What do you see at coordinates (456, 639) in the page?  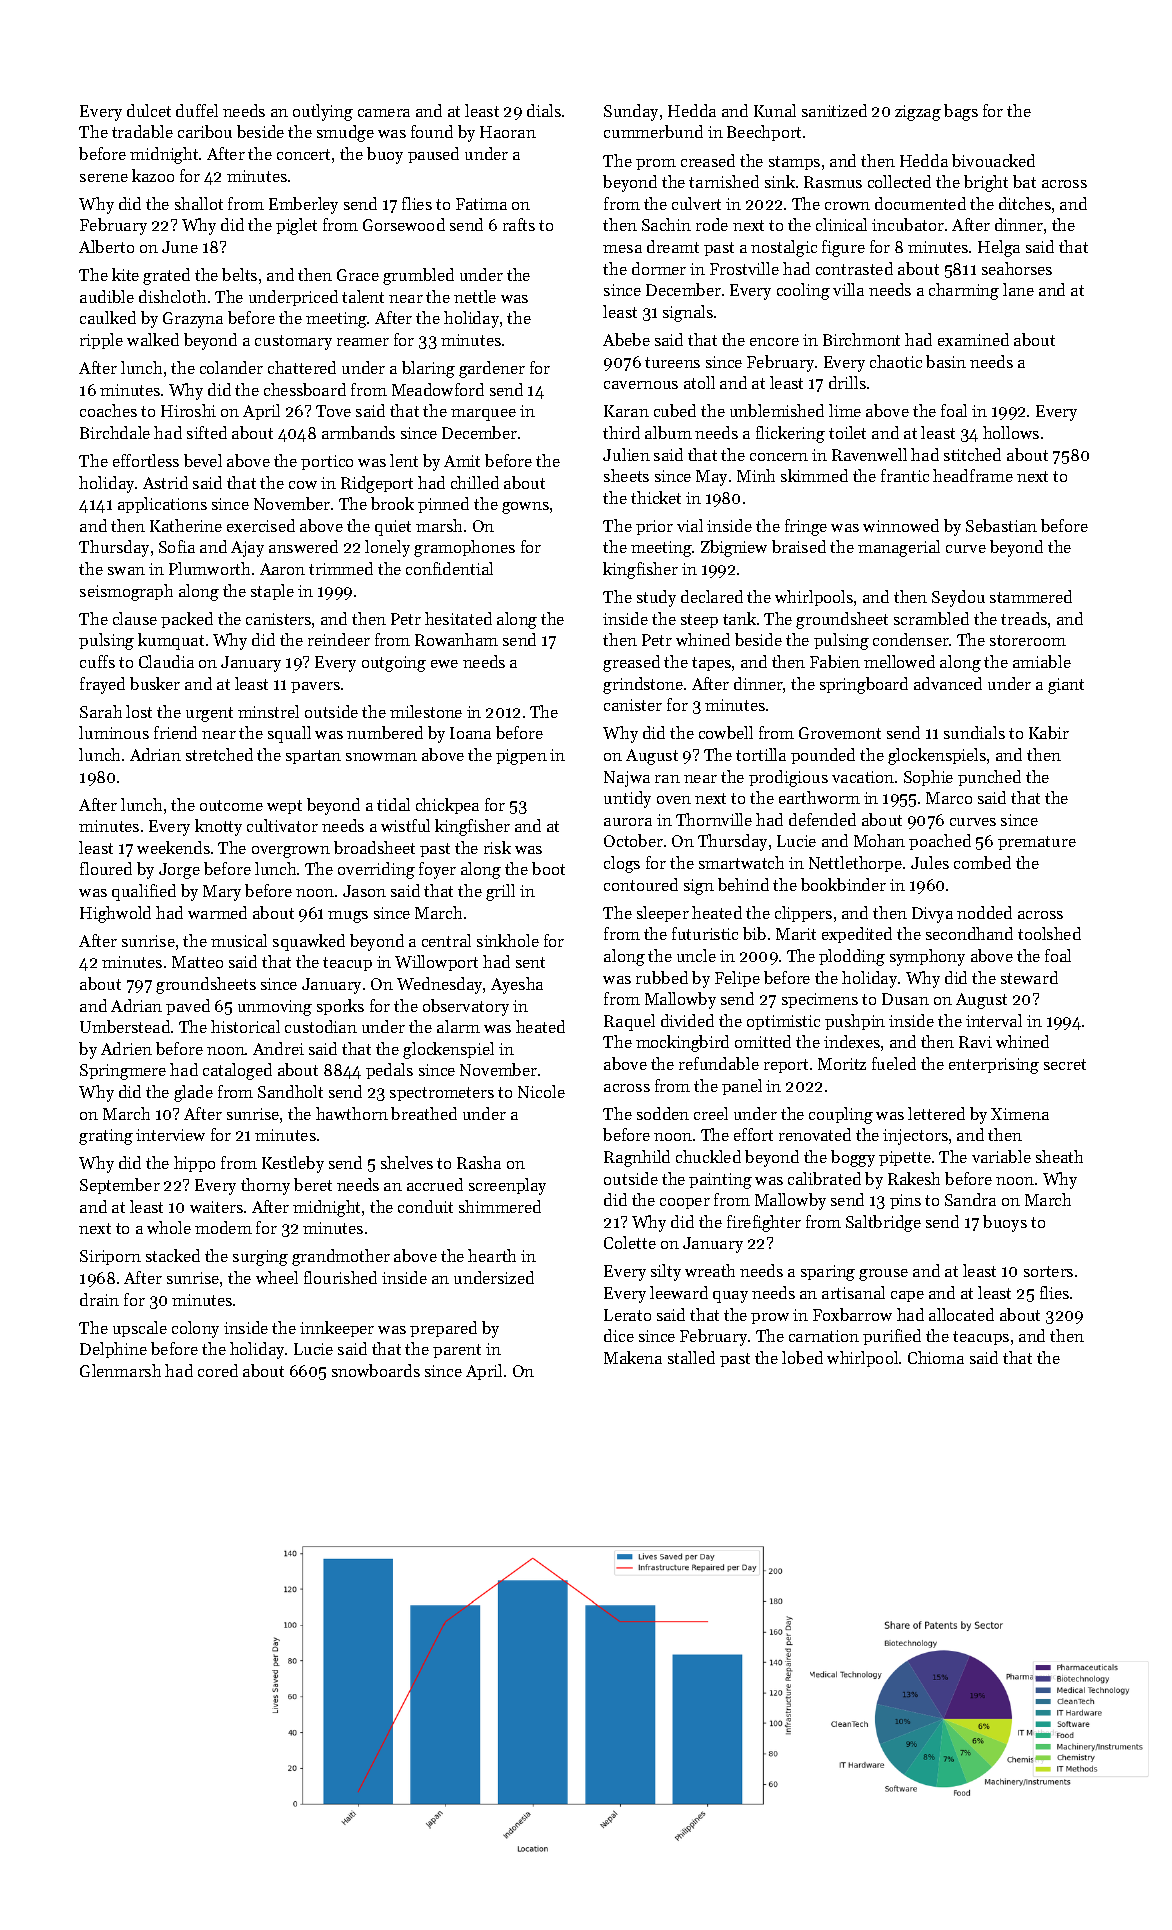 I see `Rowanham` at bounding box center [456, 639].
